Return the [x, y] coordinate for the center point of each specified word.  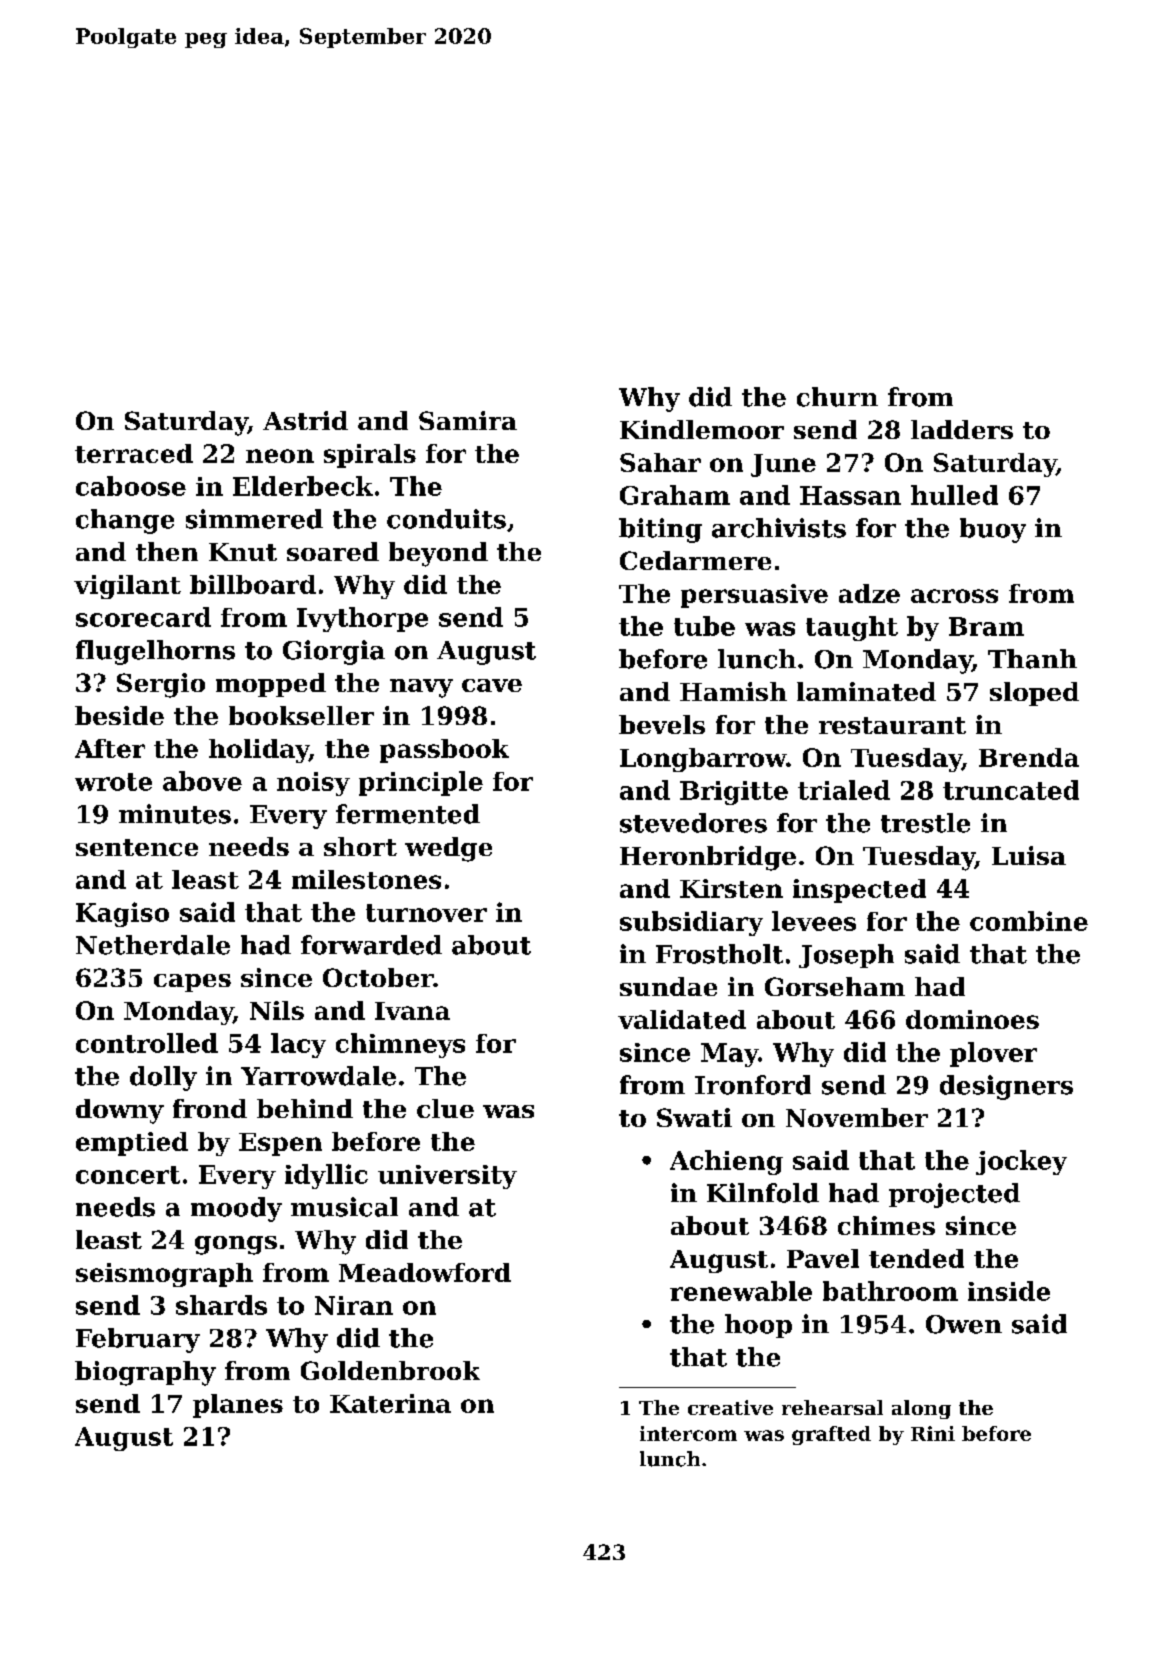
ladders [962, 429]
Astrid [305, 420]
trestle [925, 823]
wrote [113, 782]
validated [682, 1019]
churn [837, 397]
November [857, 1117]
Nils [277, 1010]
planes [238, 1406]
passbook [444, 751]
